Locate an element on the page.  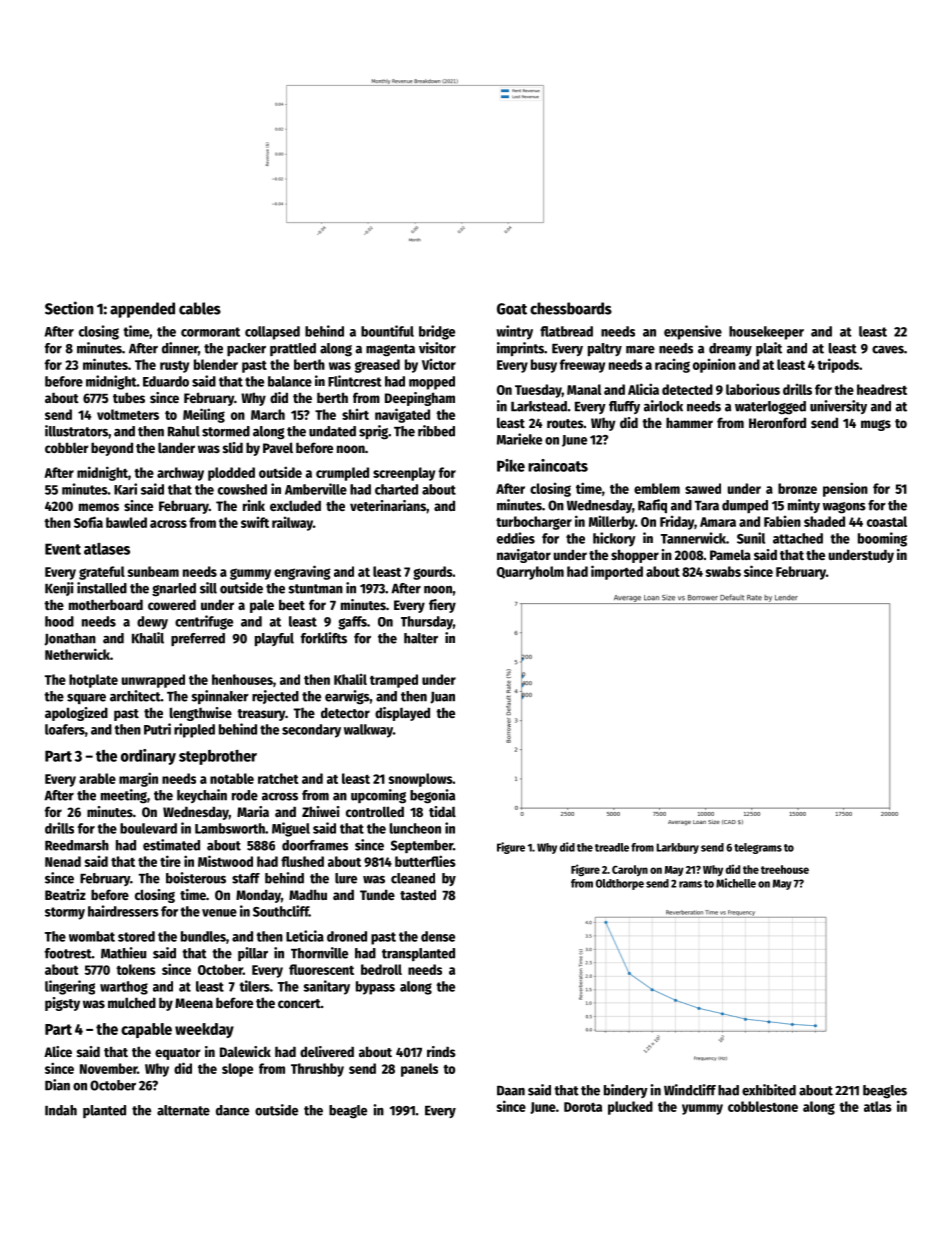
Amberville is located at coordinates (316, 489).
